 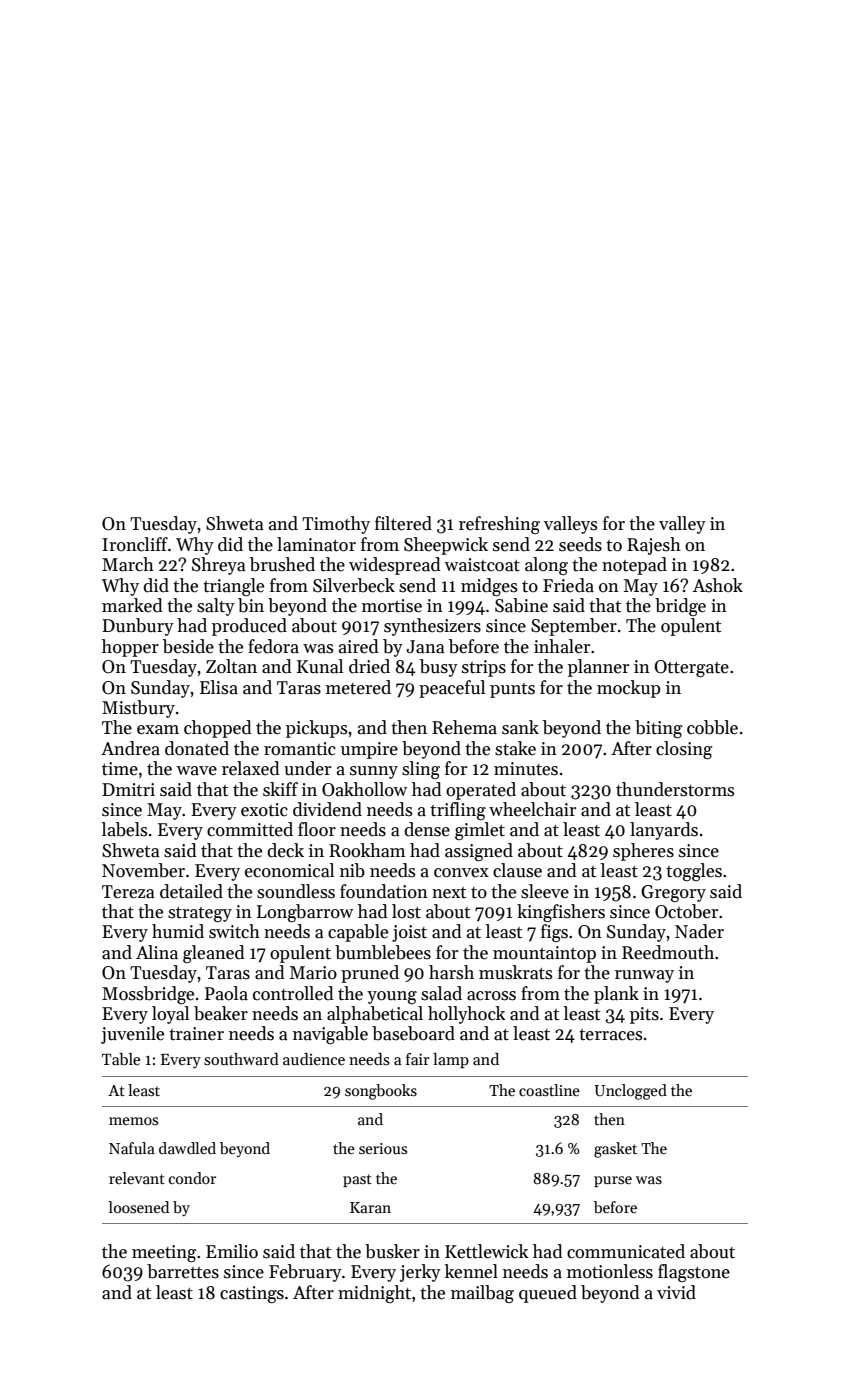 What do you see at coordinates (196, 1034) in the page?
I see `trainer` at bounding box center [196, 1034].
